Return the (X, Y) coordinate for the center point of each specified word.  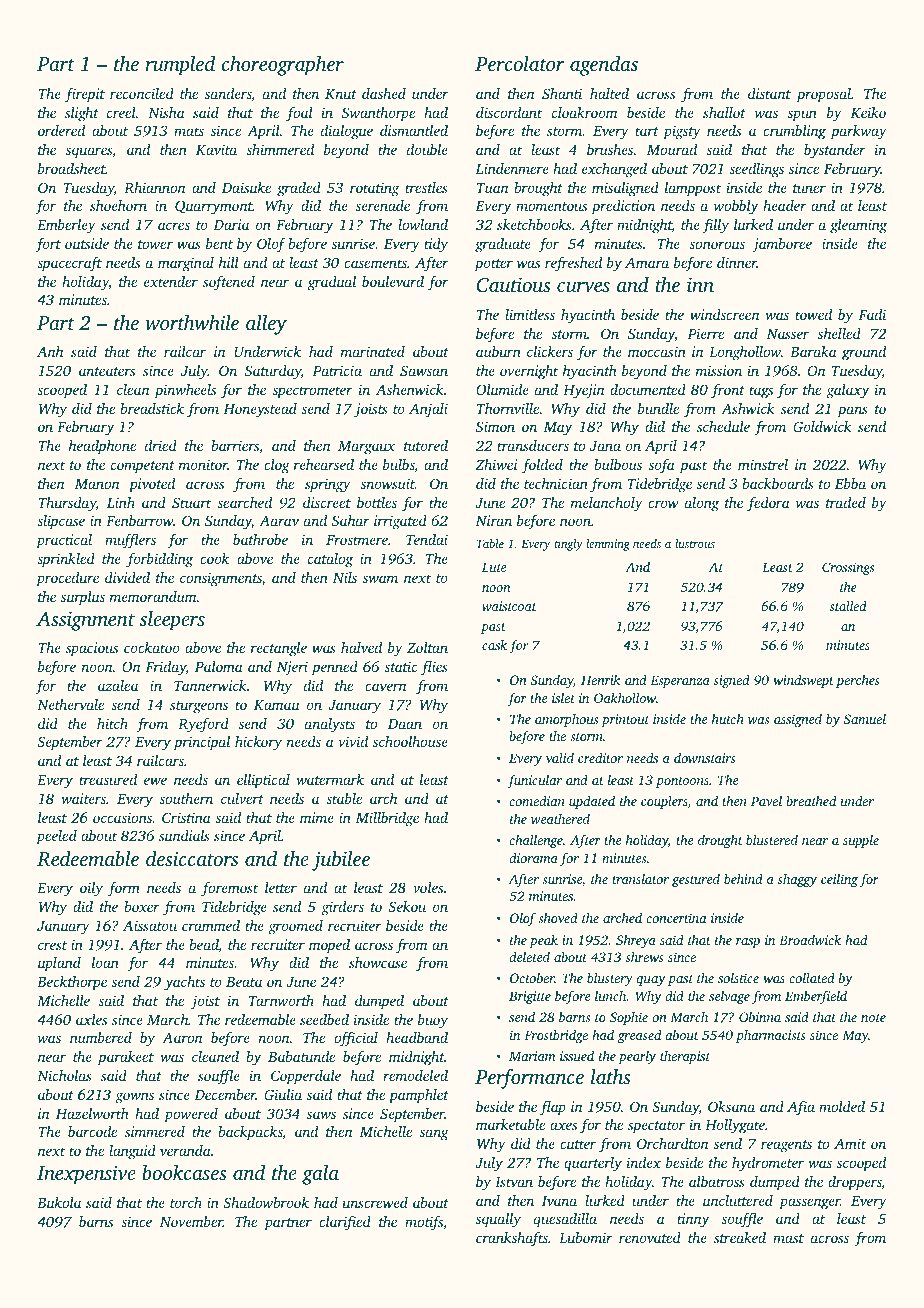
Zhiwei (496, 464)
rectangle (279, 649)
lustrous (695, 543)
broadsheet (72, 168)
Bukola (59, 1202)
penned (335, 668)
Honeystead (260, 410)
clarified (345, 1223)
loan (105, 962)
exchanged (614, 170)
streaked (740, 1237)
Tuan (493, 188)
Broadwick (810, 940)
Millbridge (387, 819)
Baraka (813, 351)
